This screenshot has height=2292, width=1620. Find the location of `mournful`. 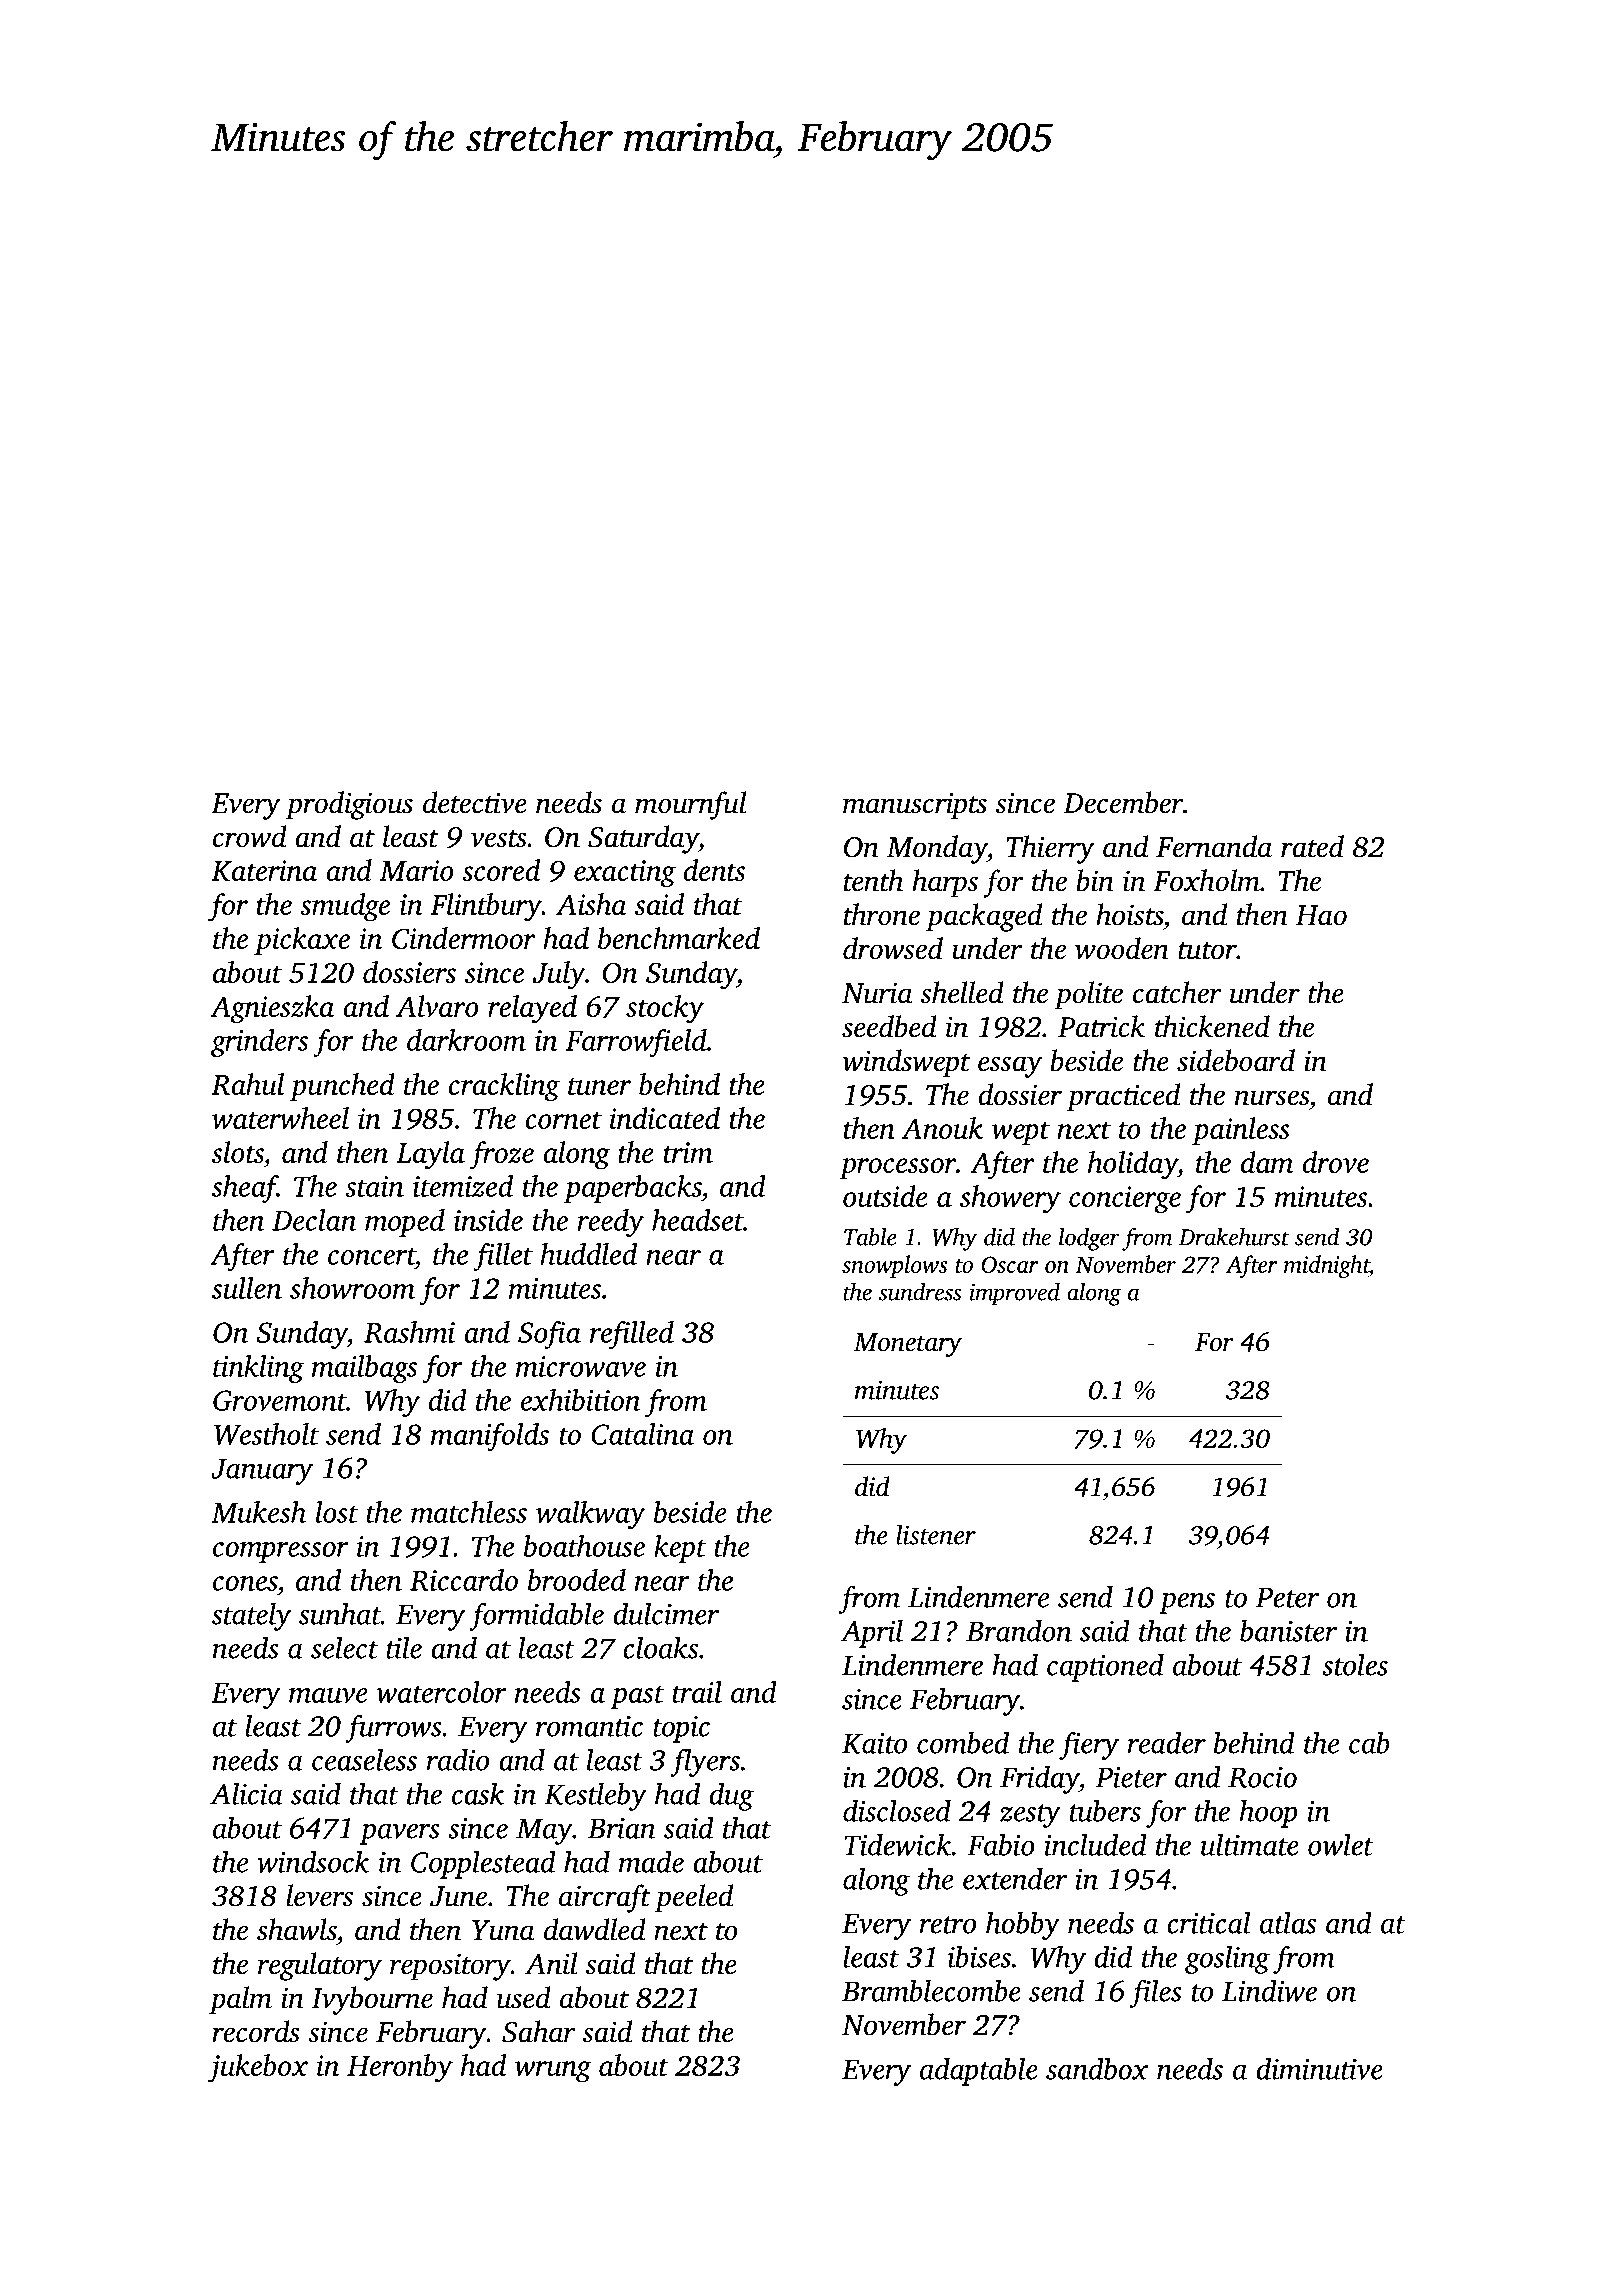

mournful is located at coordinates (691, 805).
